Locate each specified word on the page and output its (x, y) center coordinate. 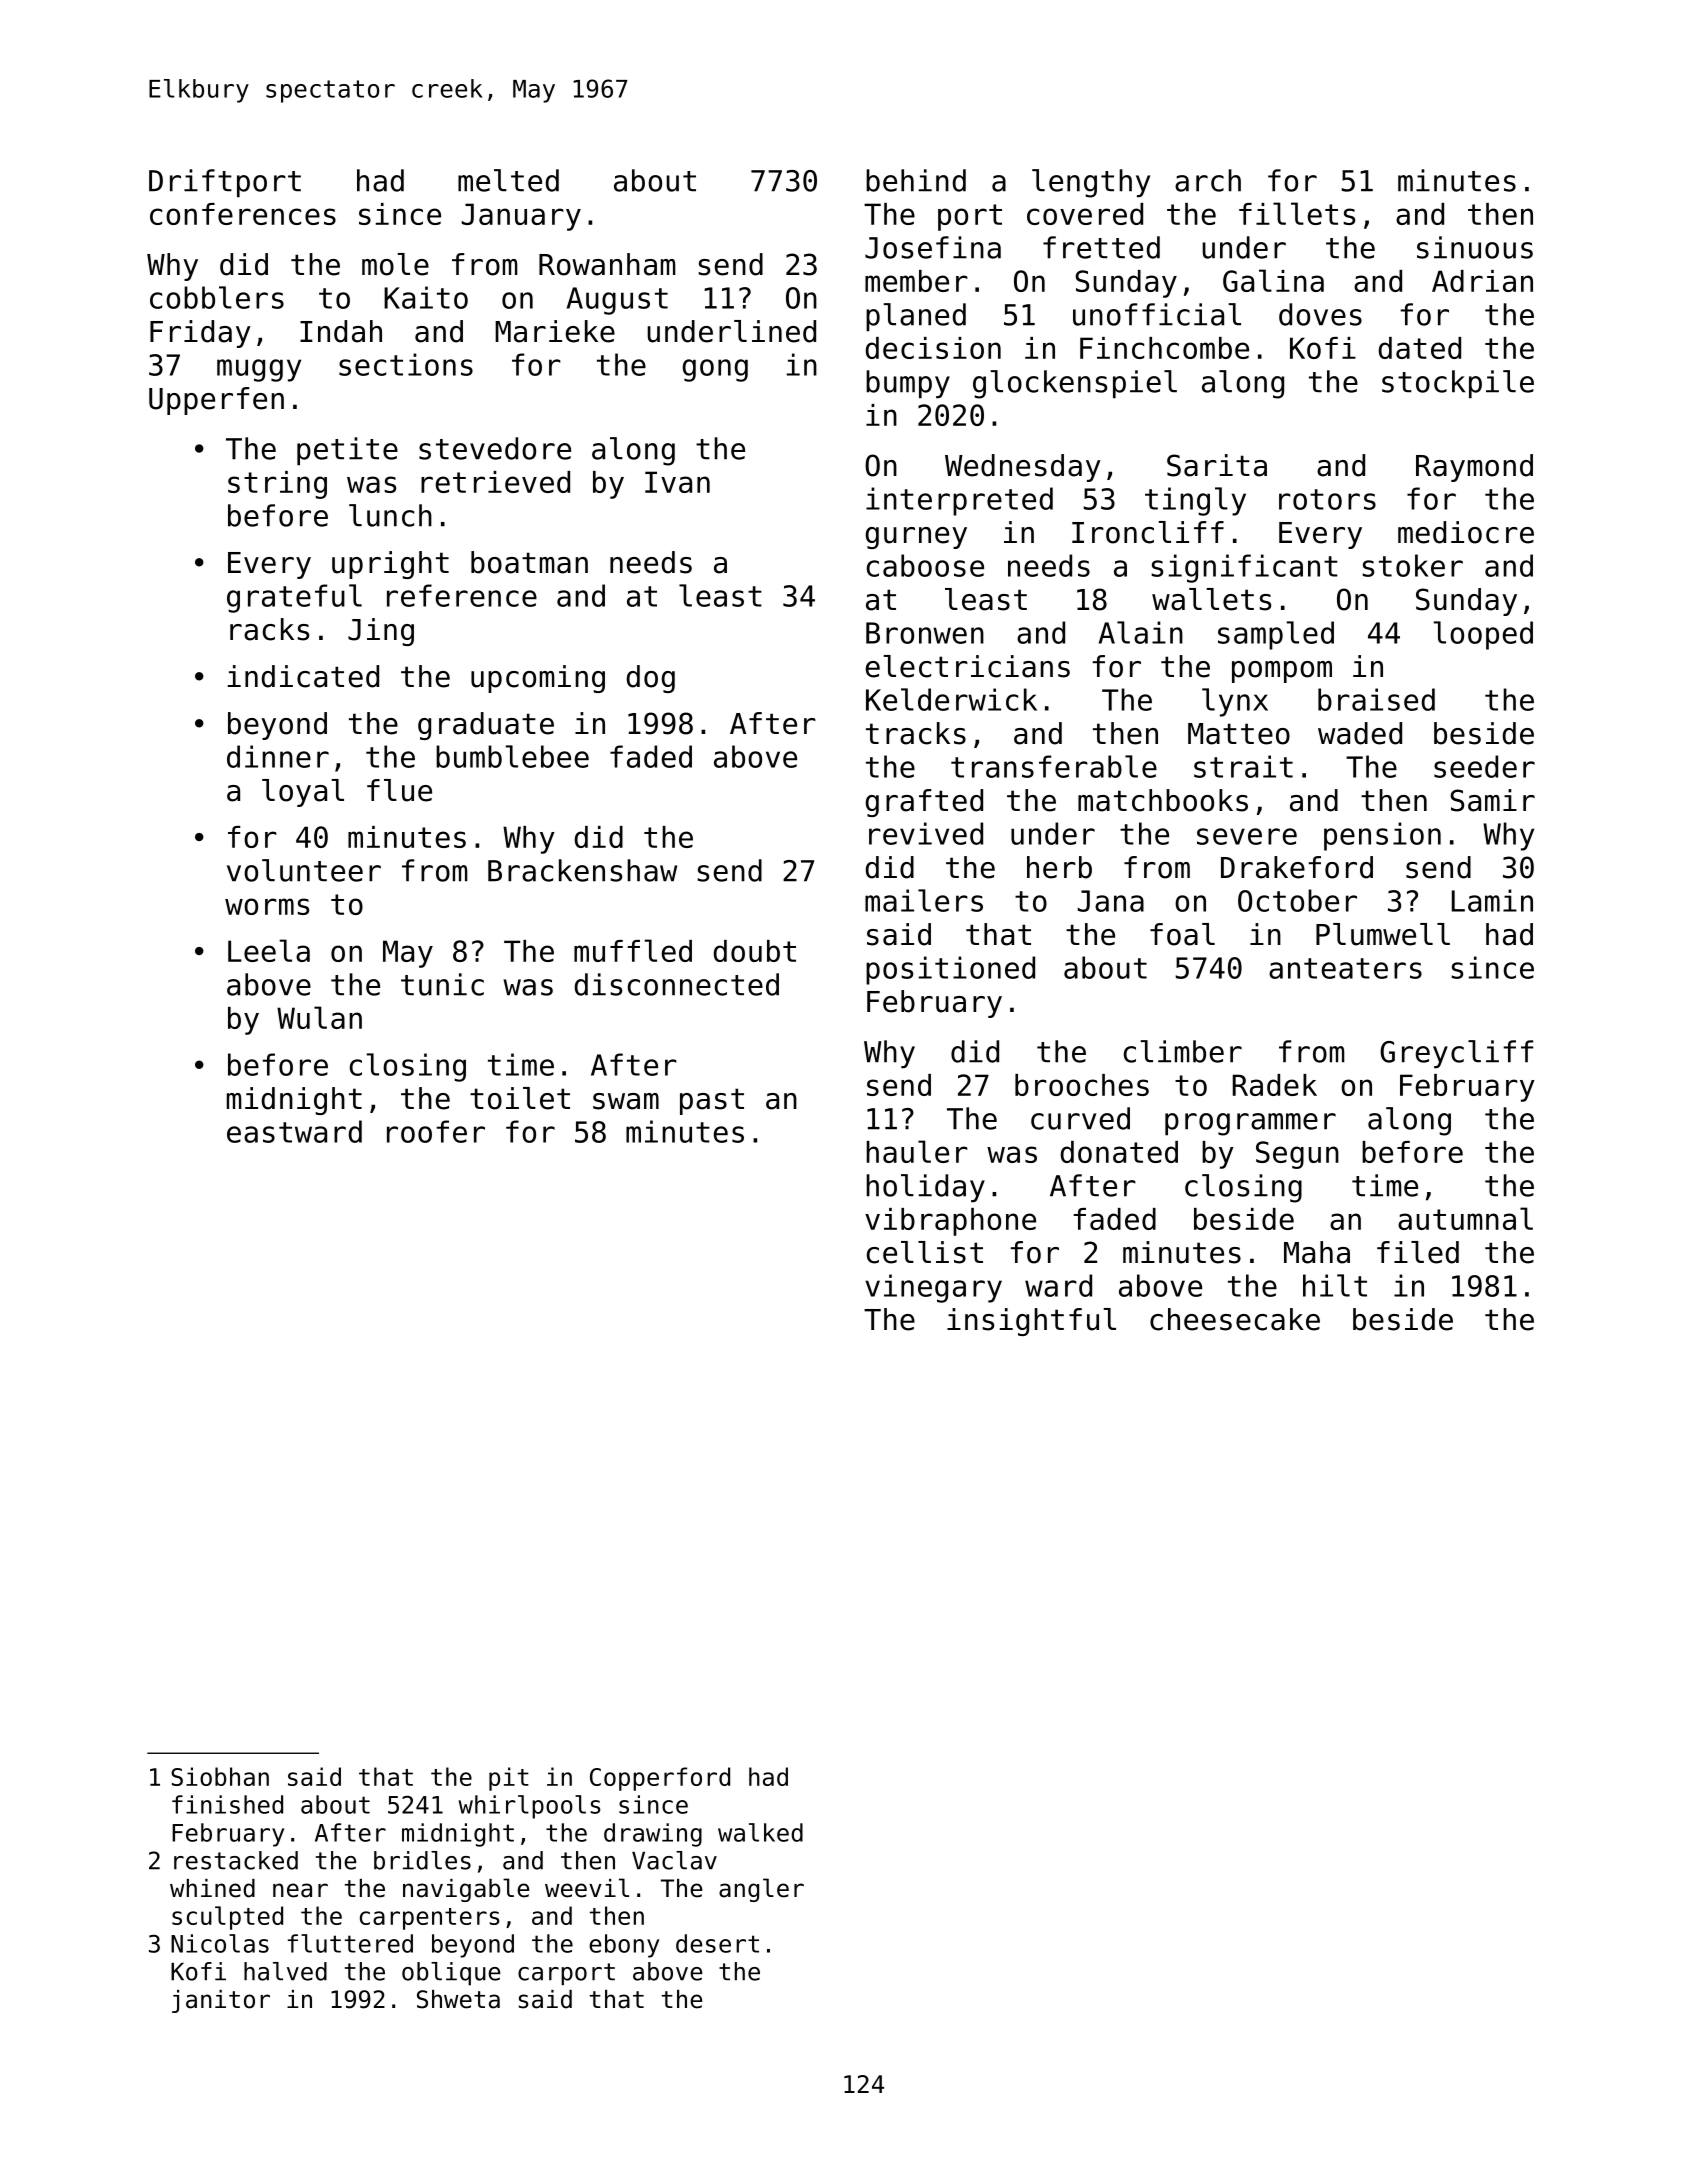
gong (715, 370)
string (277, 485)
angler (761, 1890)
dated (1420, 348)
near (300, 1890)
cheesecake (1235, 1319)
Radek (1275, 1085)
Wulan (319, 1017)
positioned (950, 970)
